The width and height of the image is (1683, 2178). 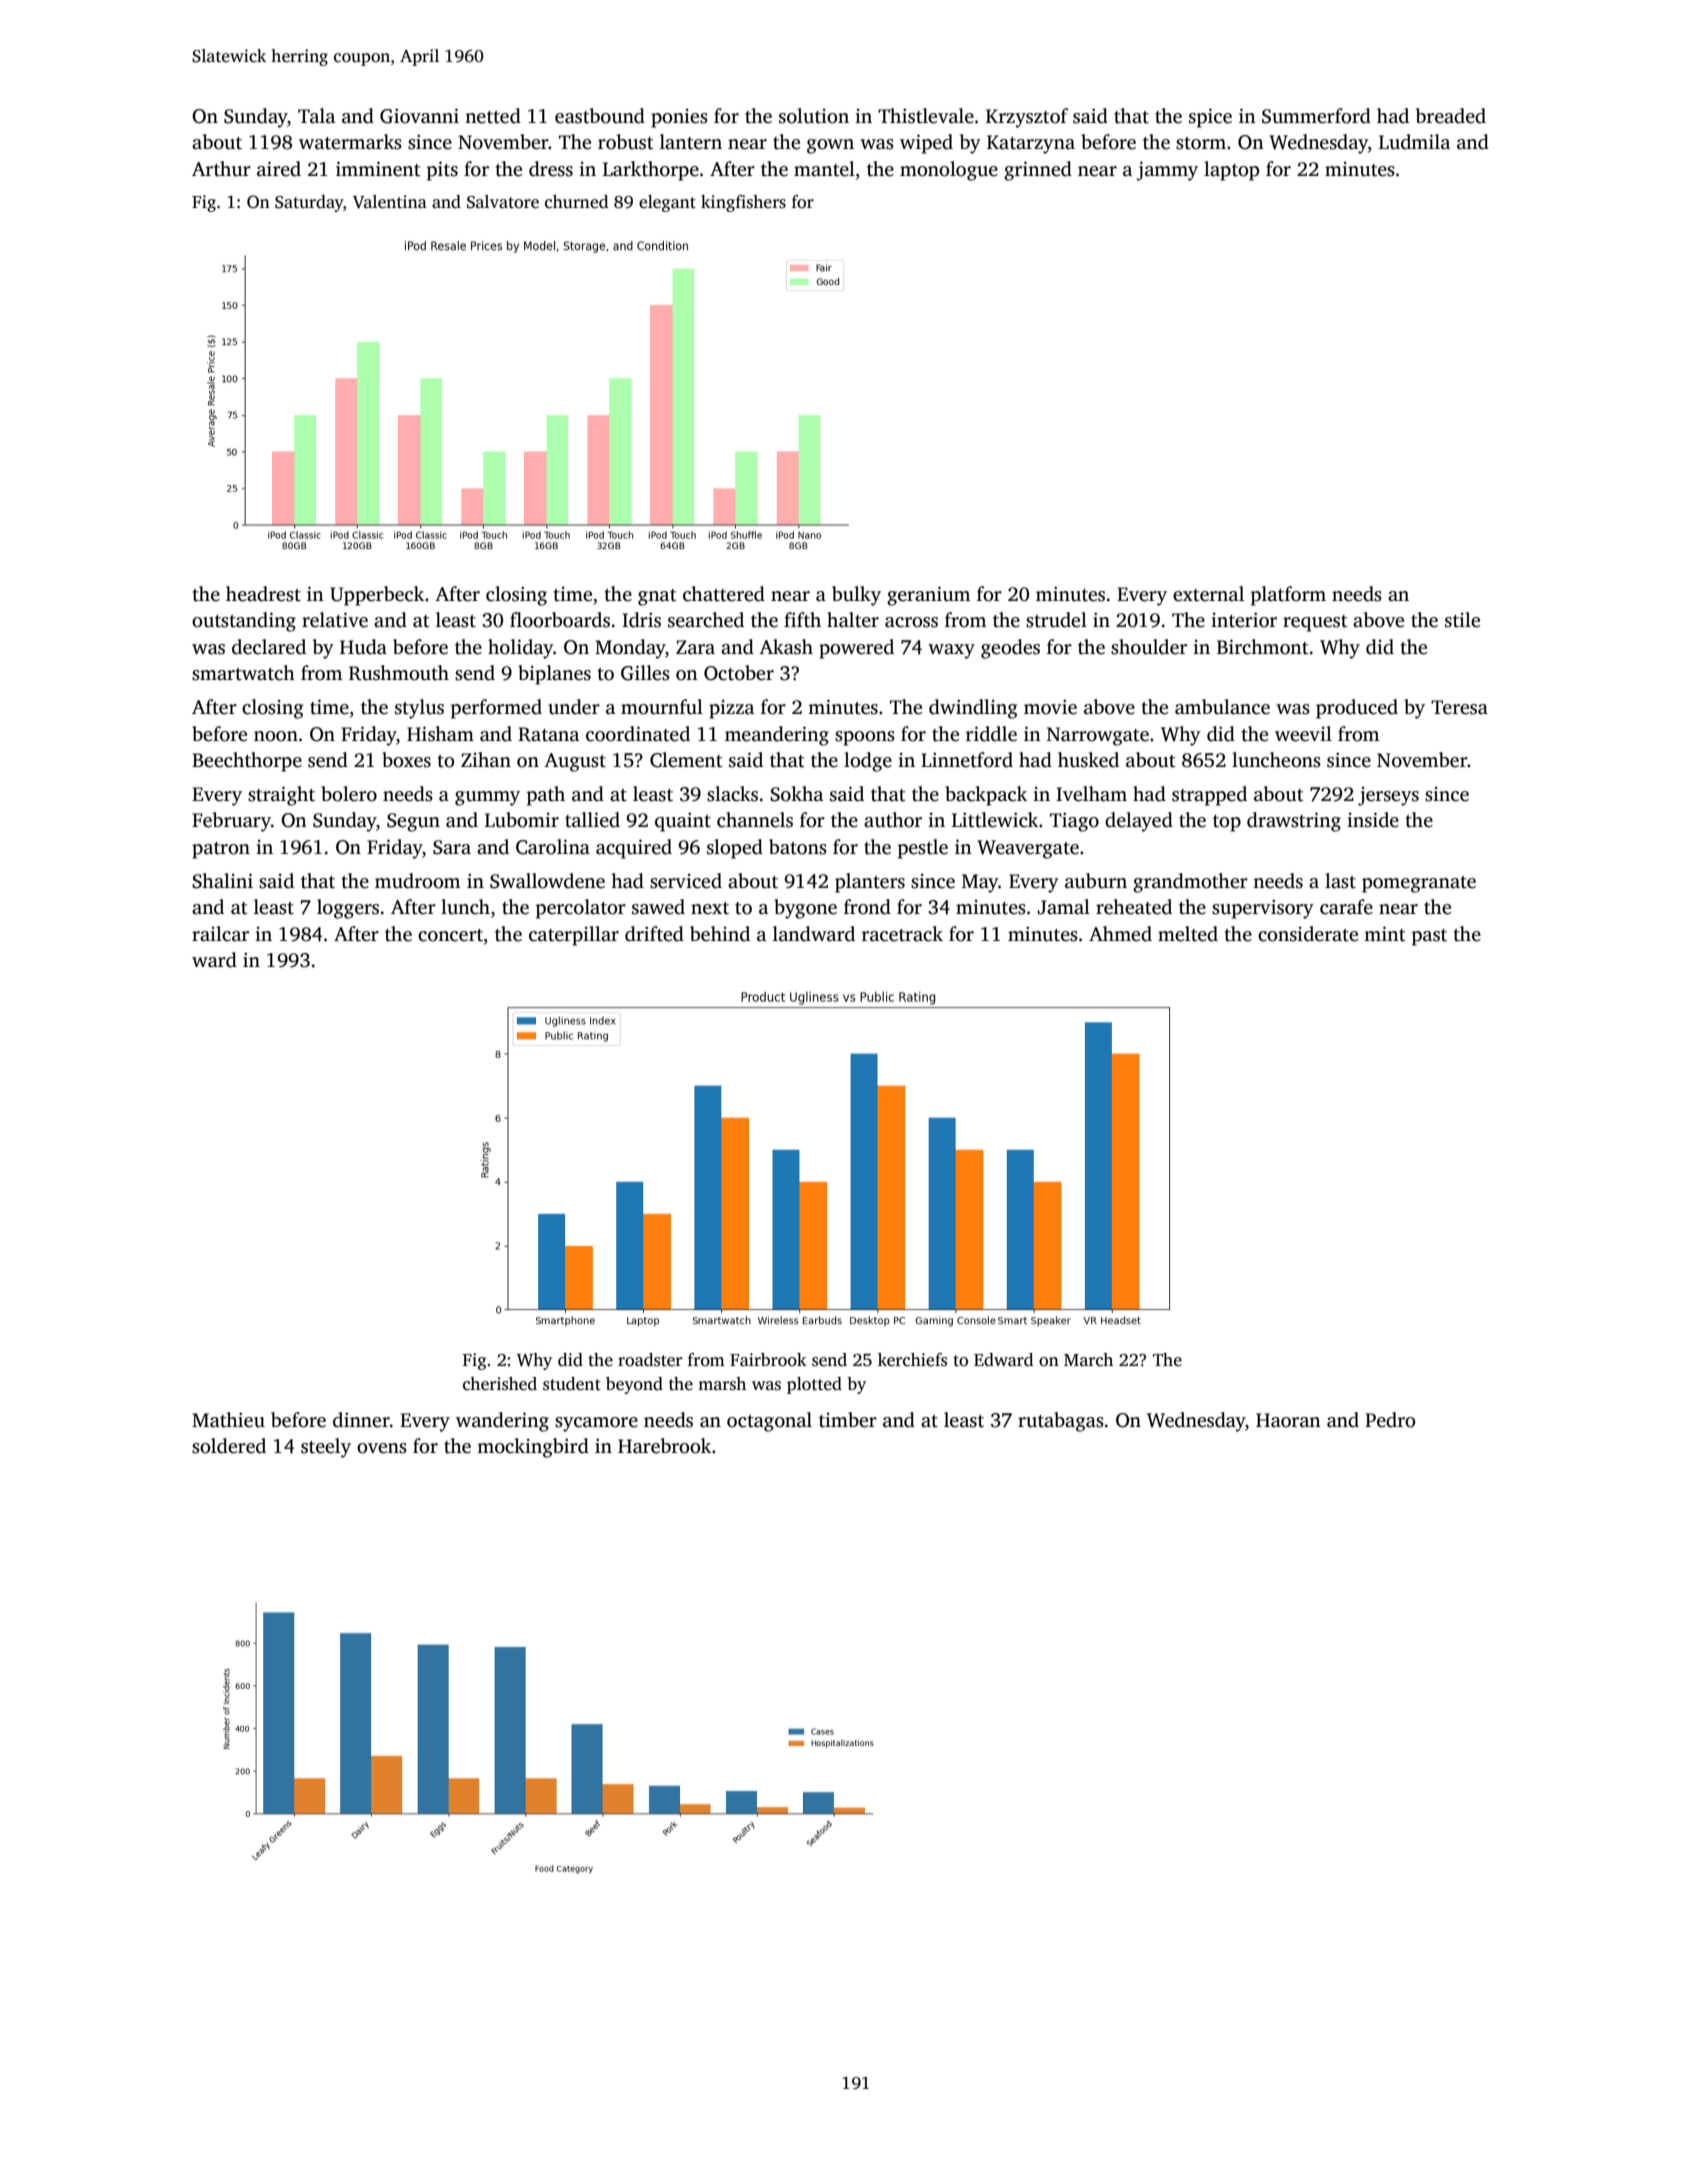 What do you see at coordinates (419, 116) in the image?
I see `Giovanni` at bounding box center [419, 116].
